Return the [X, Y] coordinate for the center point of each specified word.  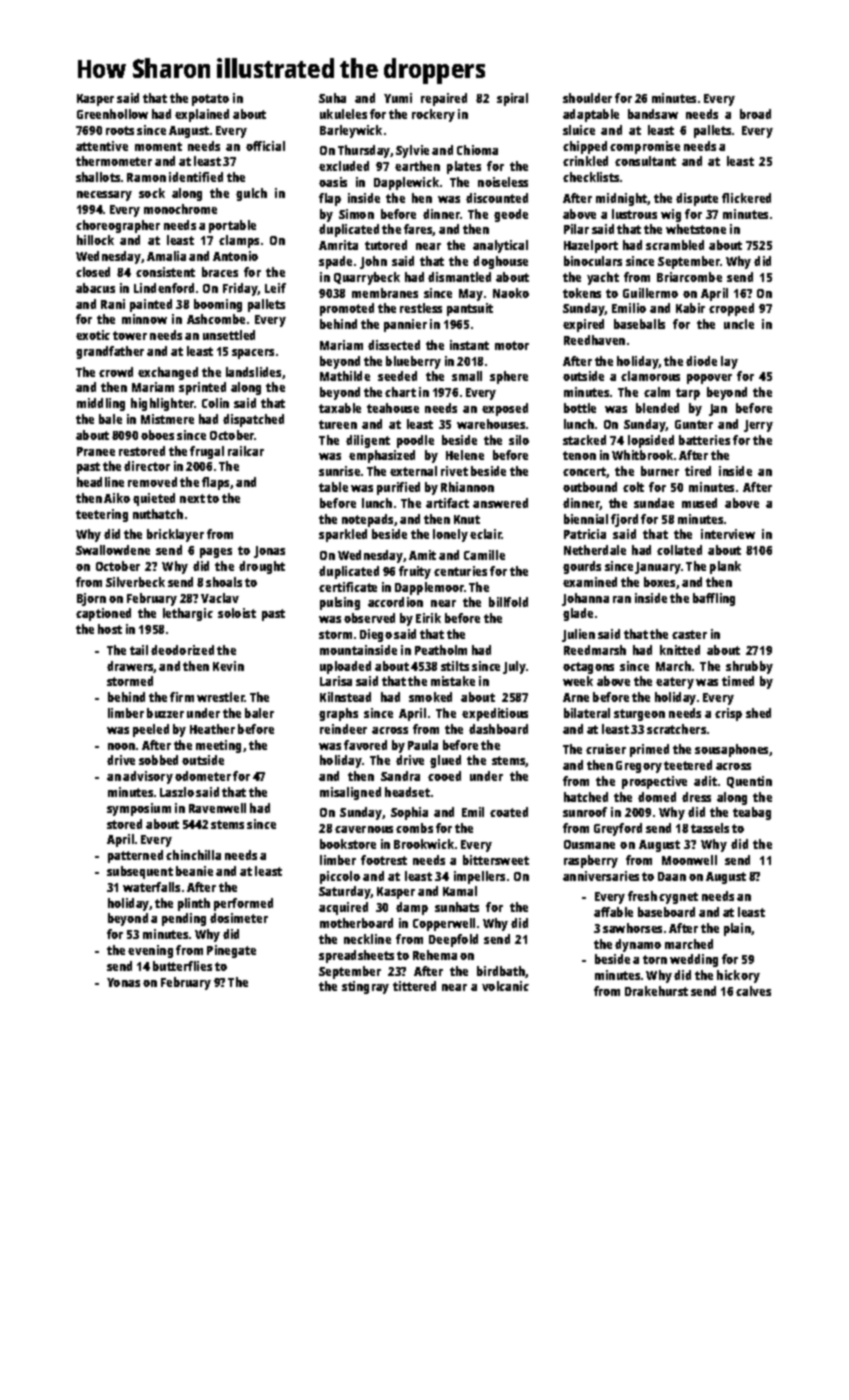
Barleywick [351, 131]
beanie [194, 871]
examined [590, 582]
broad [755, 114]
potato [210, 100]
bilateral [587, 713]
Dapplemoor [429, 588]
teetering [102, 515]
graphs [338, 714]
